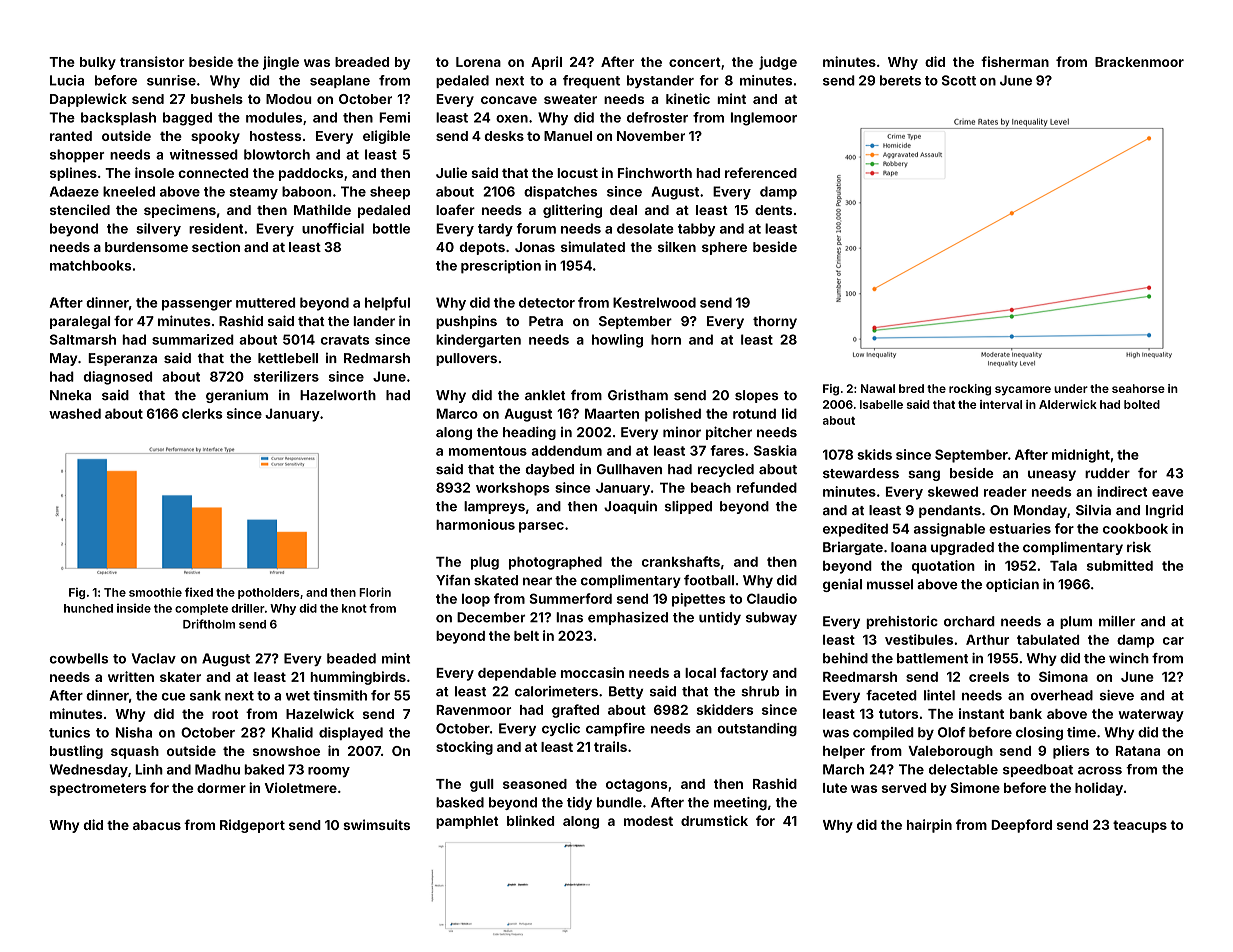  I want to click on transistor, so click(152, 61).
